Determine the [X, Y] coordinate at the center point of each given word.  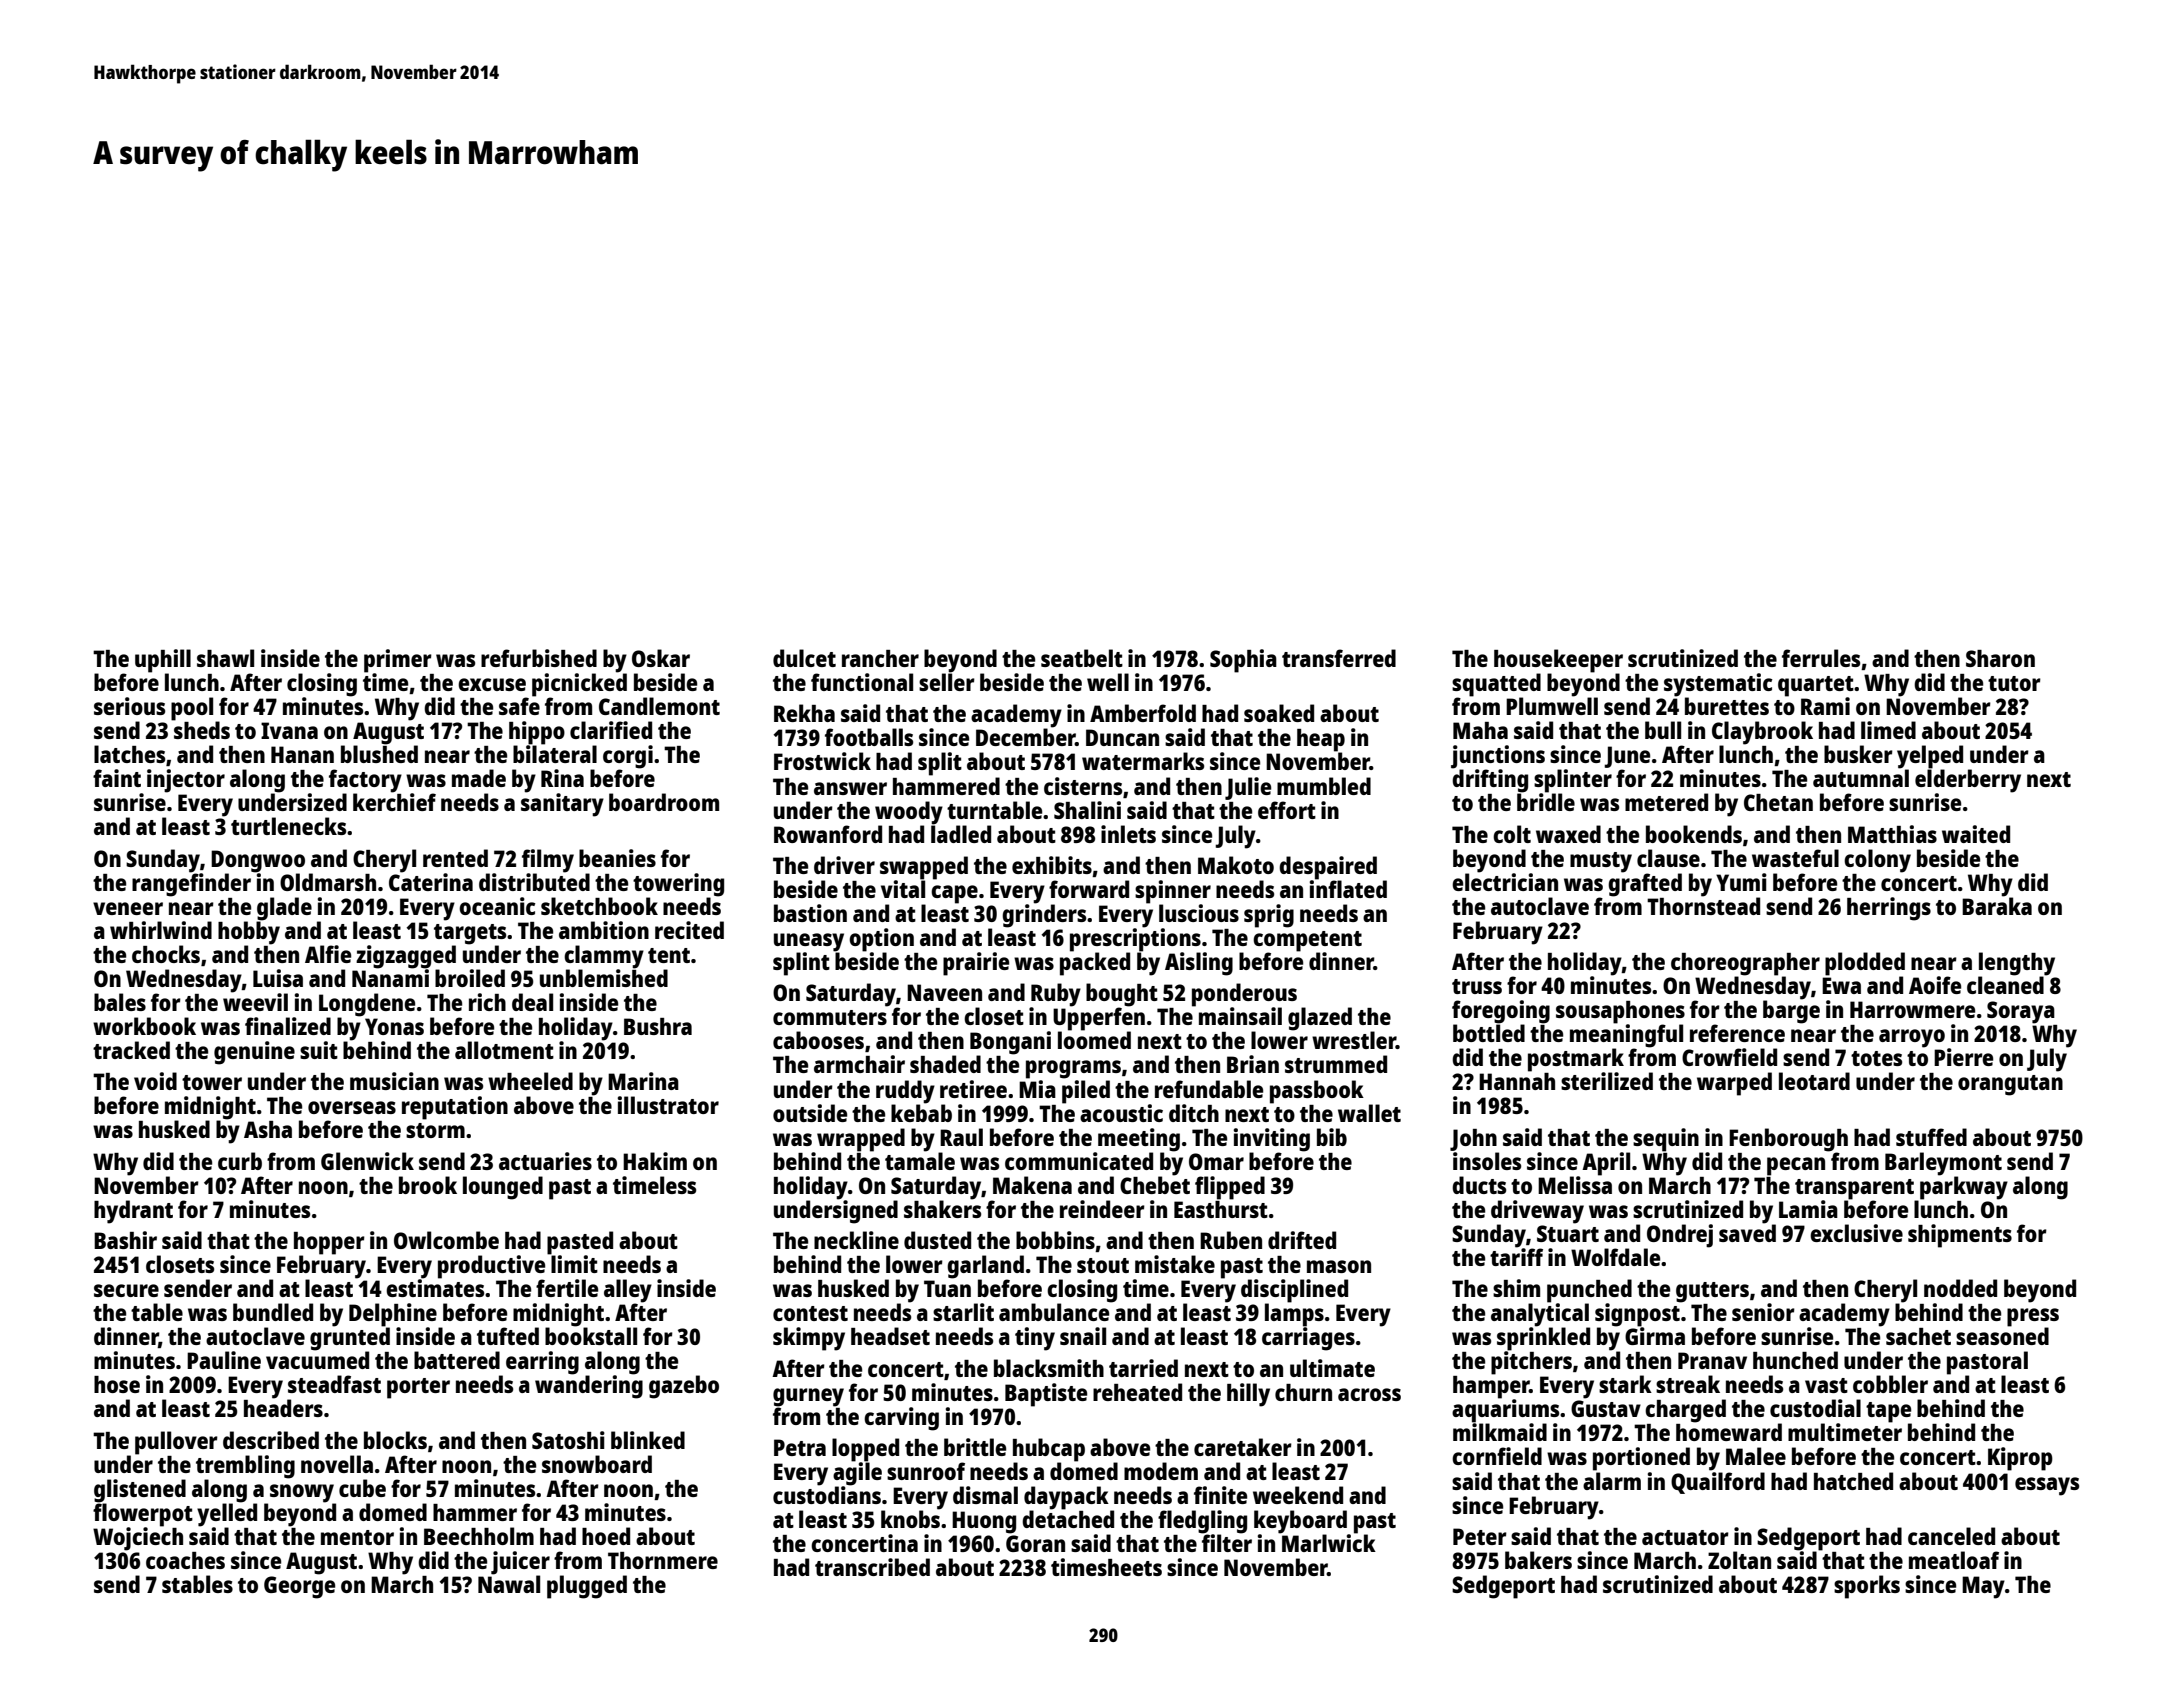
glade [284, 909]
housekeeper [1558, 661]
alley [628, 1291]
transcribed [872, 1567]
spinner [1173, 892]
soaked [1279, 713]
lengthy [2017, 964]
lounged [503, 1188]
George [299, 1587]
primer [398, 661]
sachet [1918, 1336]
